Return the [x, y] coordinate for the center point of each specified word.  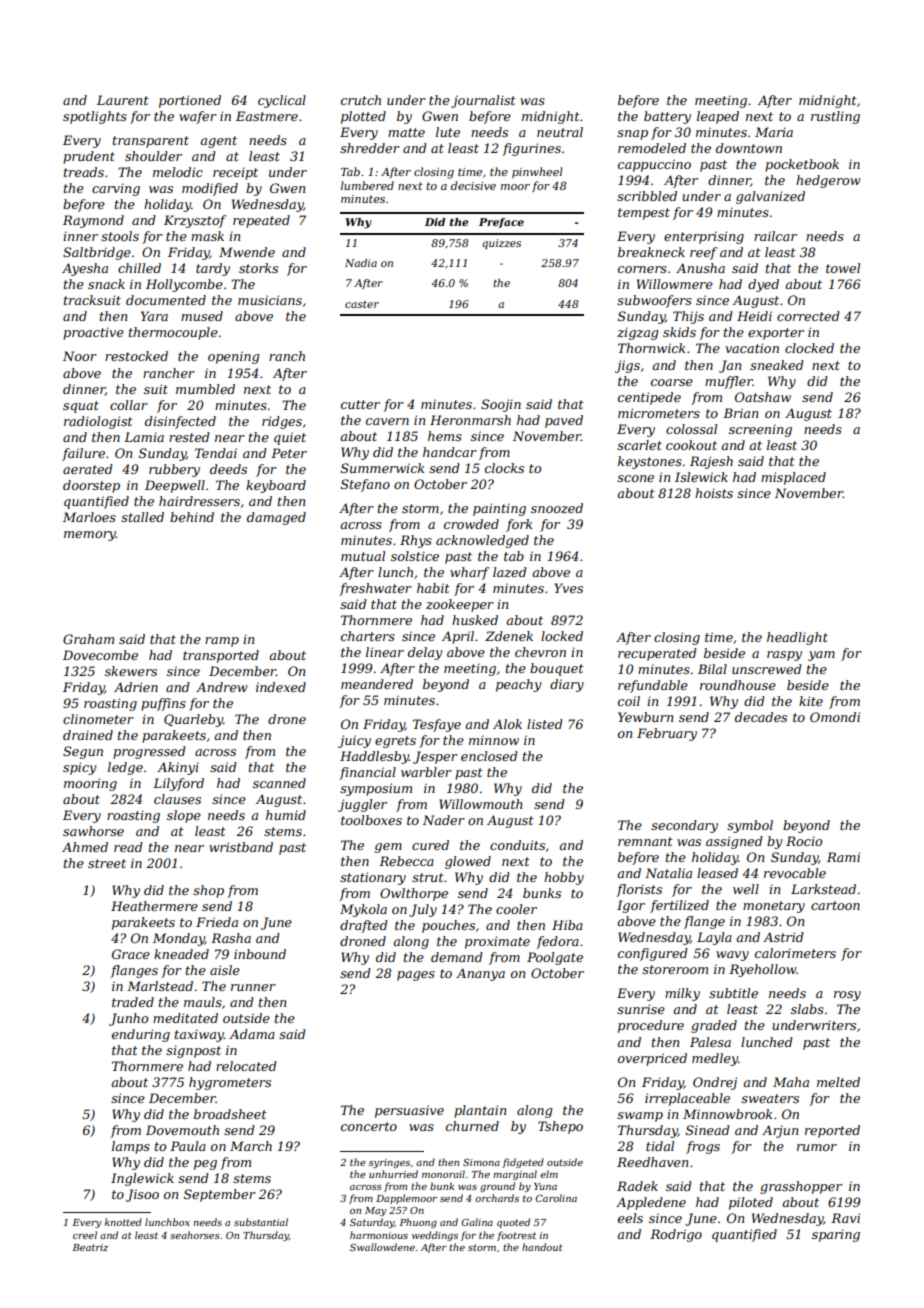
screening [760, 430]
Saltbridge [97, 253]
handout [542, 1247]
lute [448, 132]
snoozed [557, 508]
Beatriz [90, 1247]
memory [90, 536]
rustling [835, 117]
